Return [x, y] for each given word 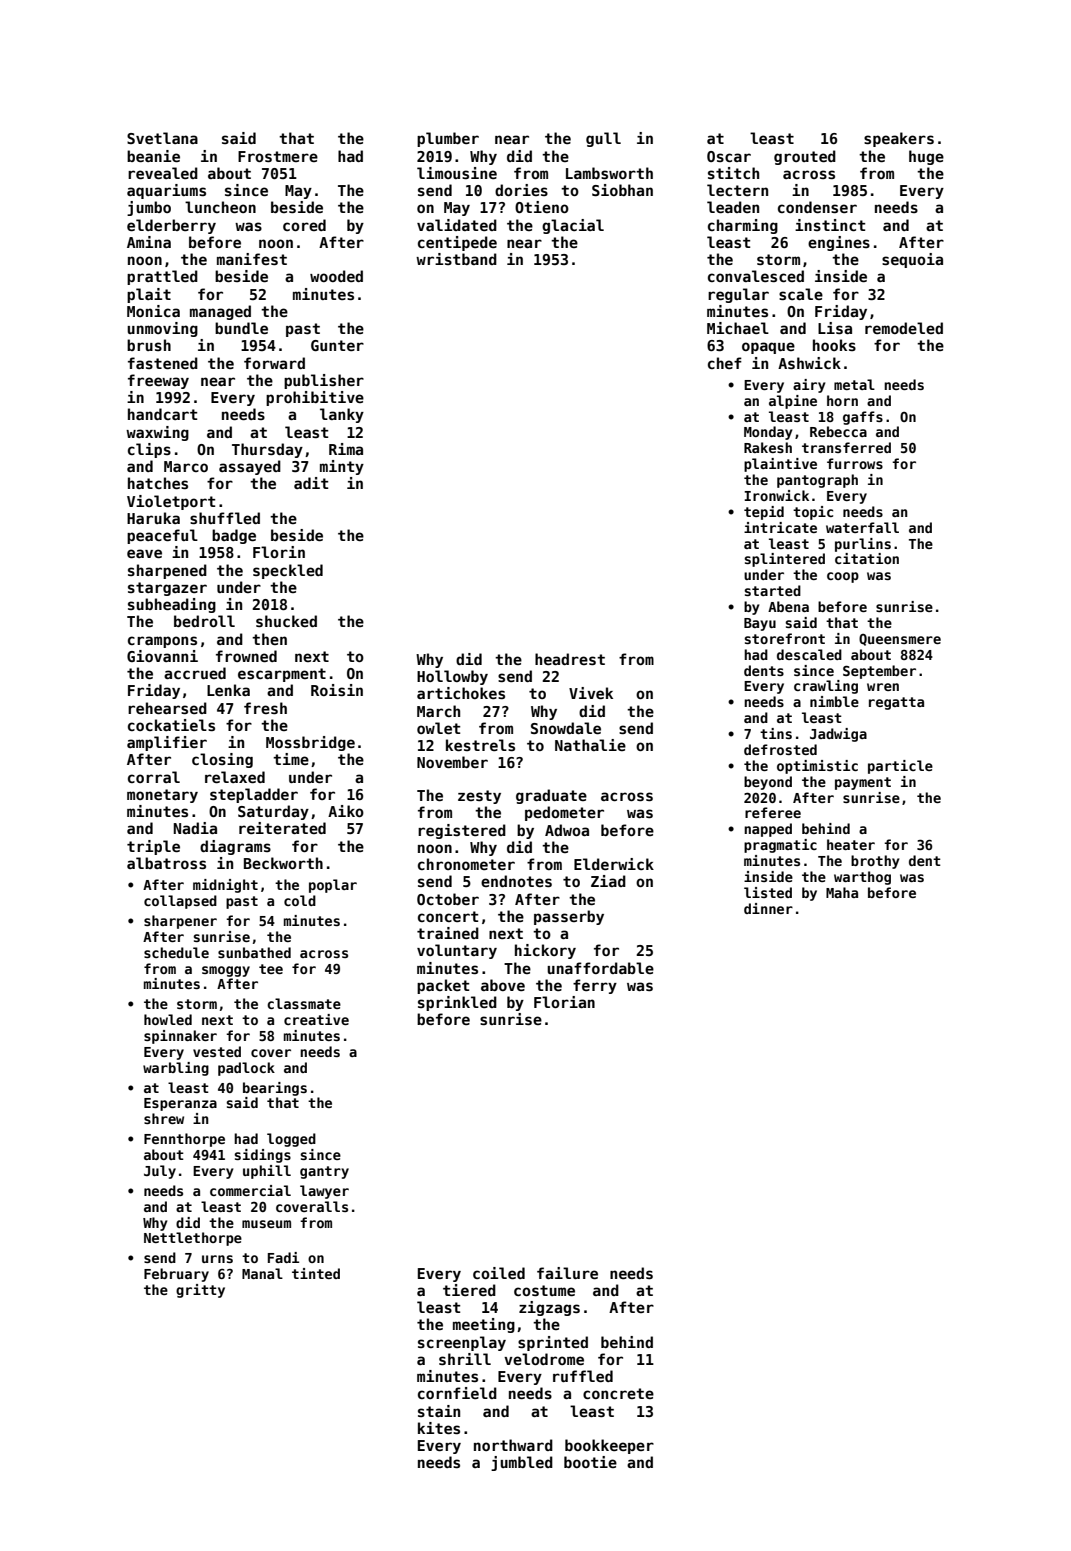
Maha [842, 892]
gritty [200, 1291]
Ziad [608, 881]
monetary [162, 796]
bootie [590, 1462]
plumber [448, 139]
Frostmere [278, 156]
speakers [899, 139]
